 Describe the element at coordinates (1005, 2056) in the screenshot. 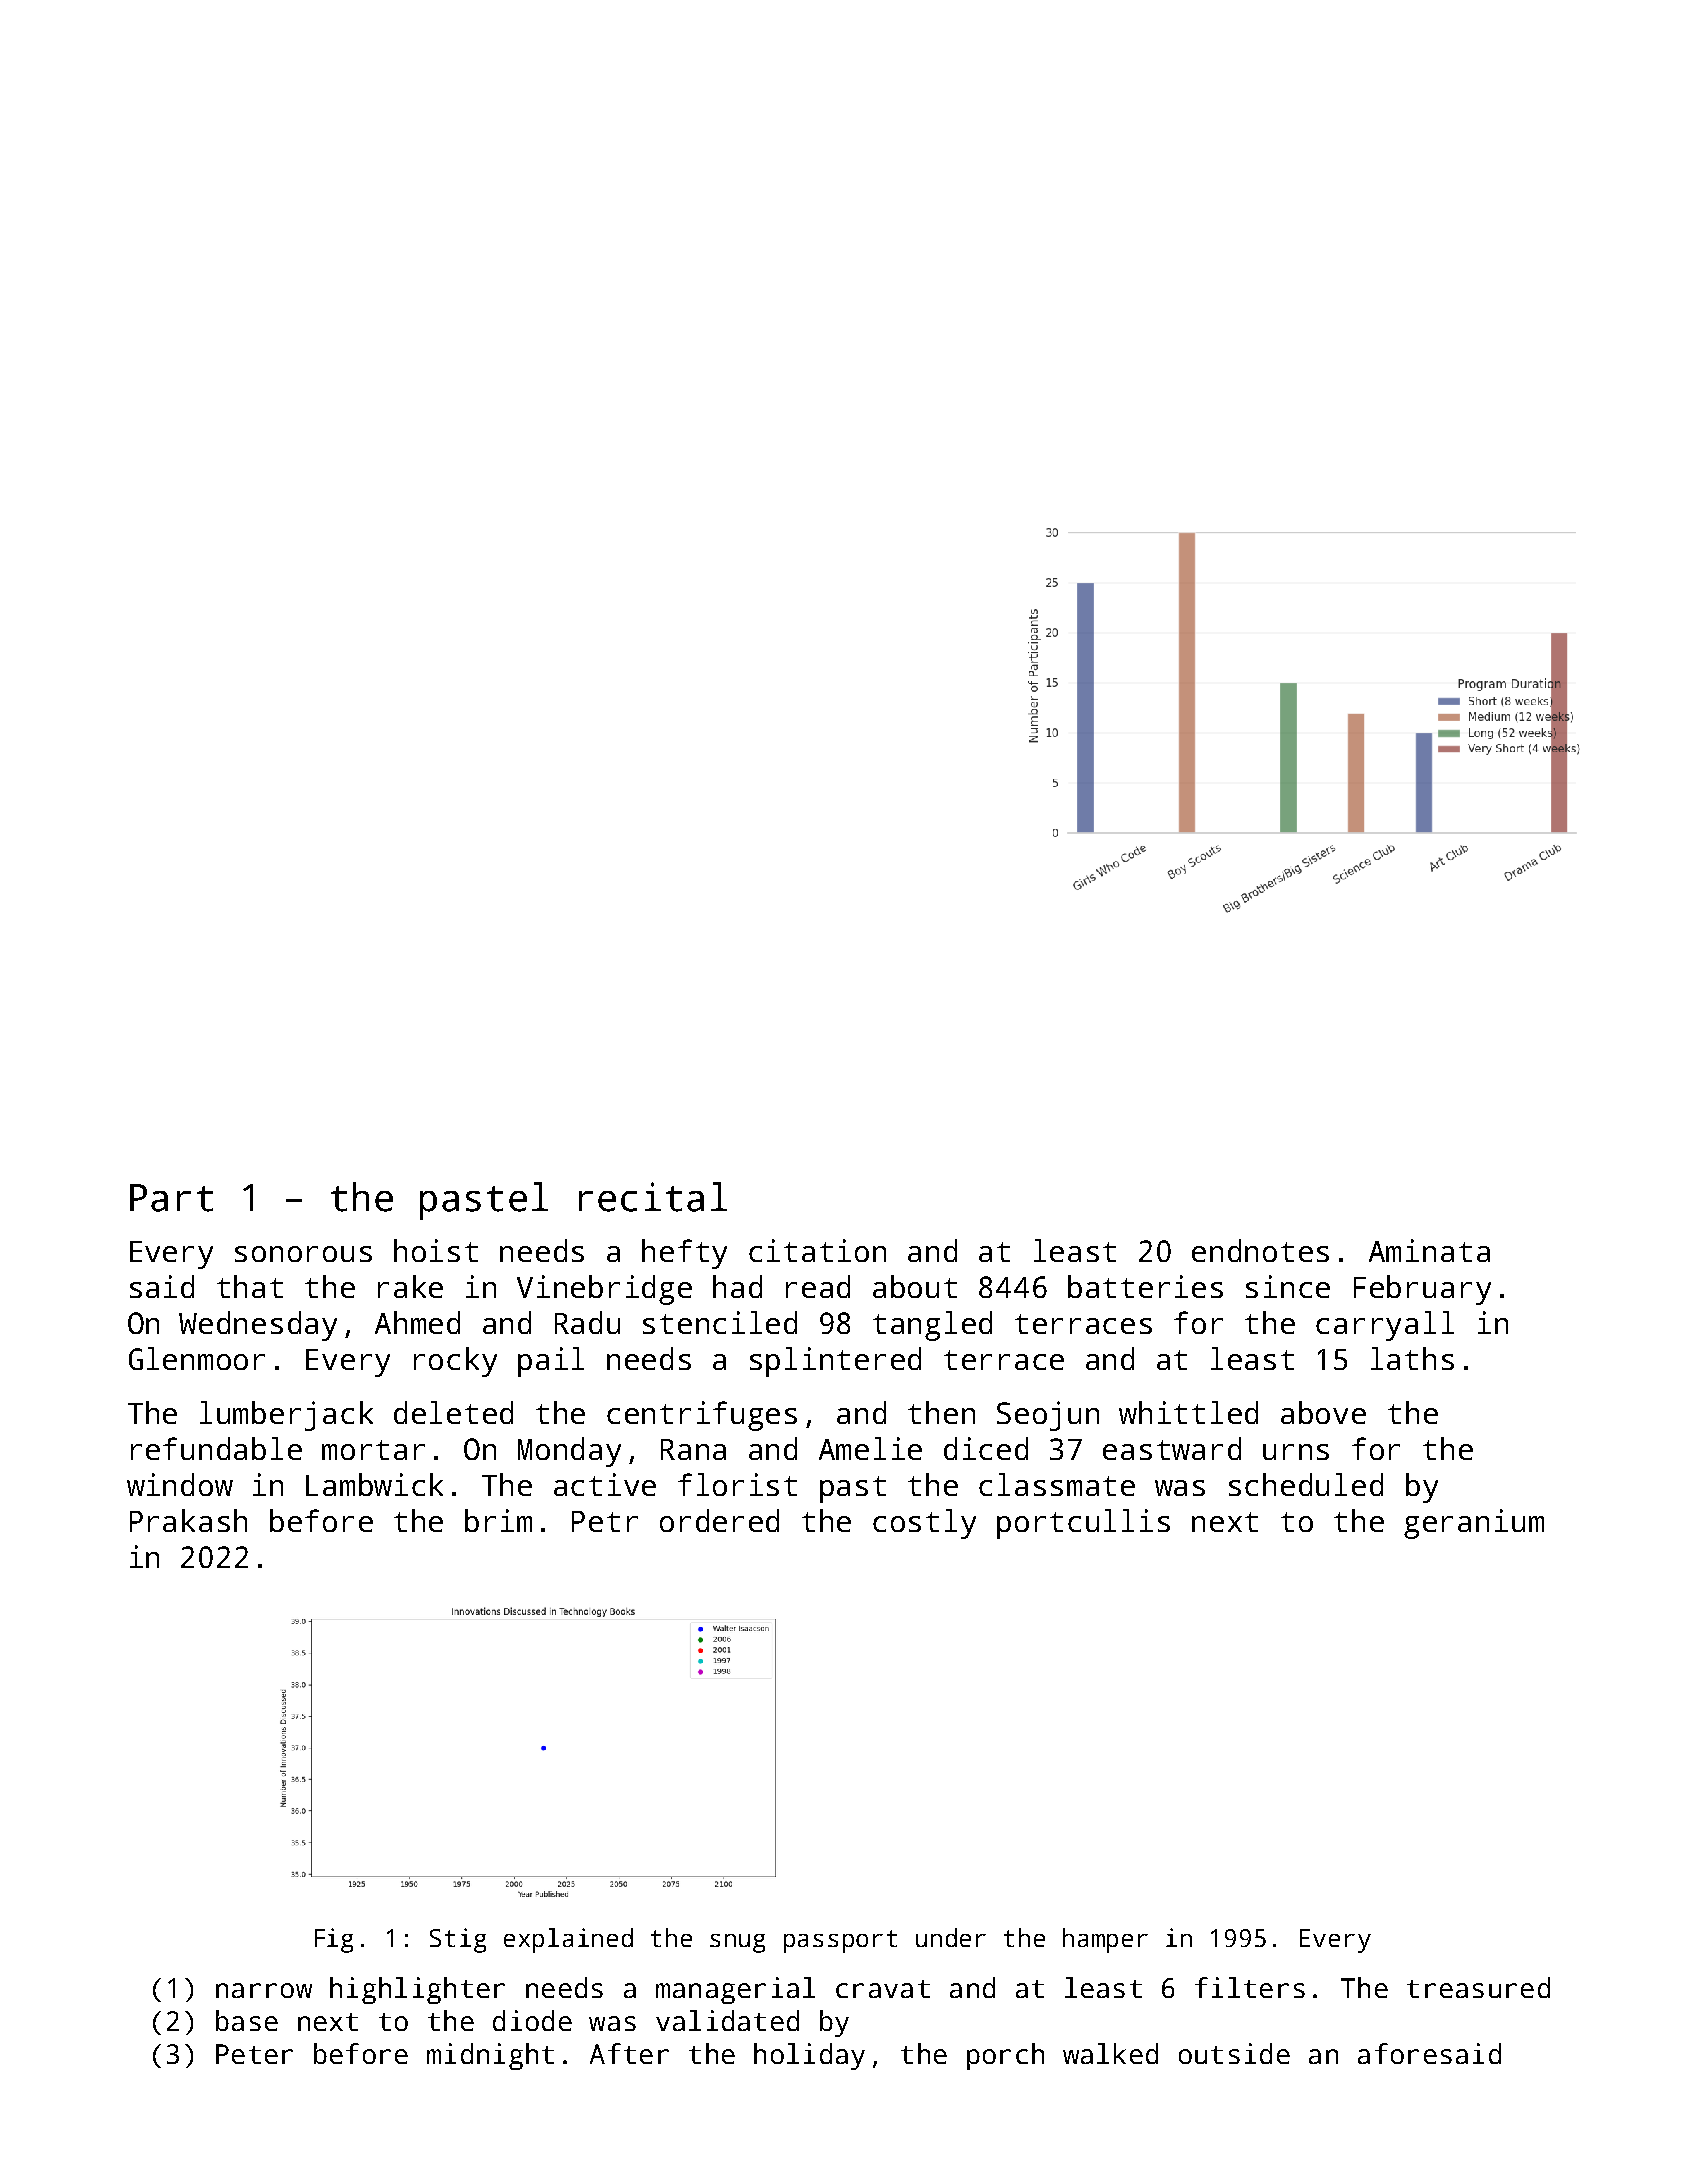

I see `porch` at that location.
